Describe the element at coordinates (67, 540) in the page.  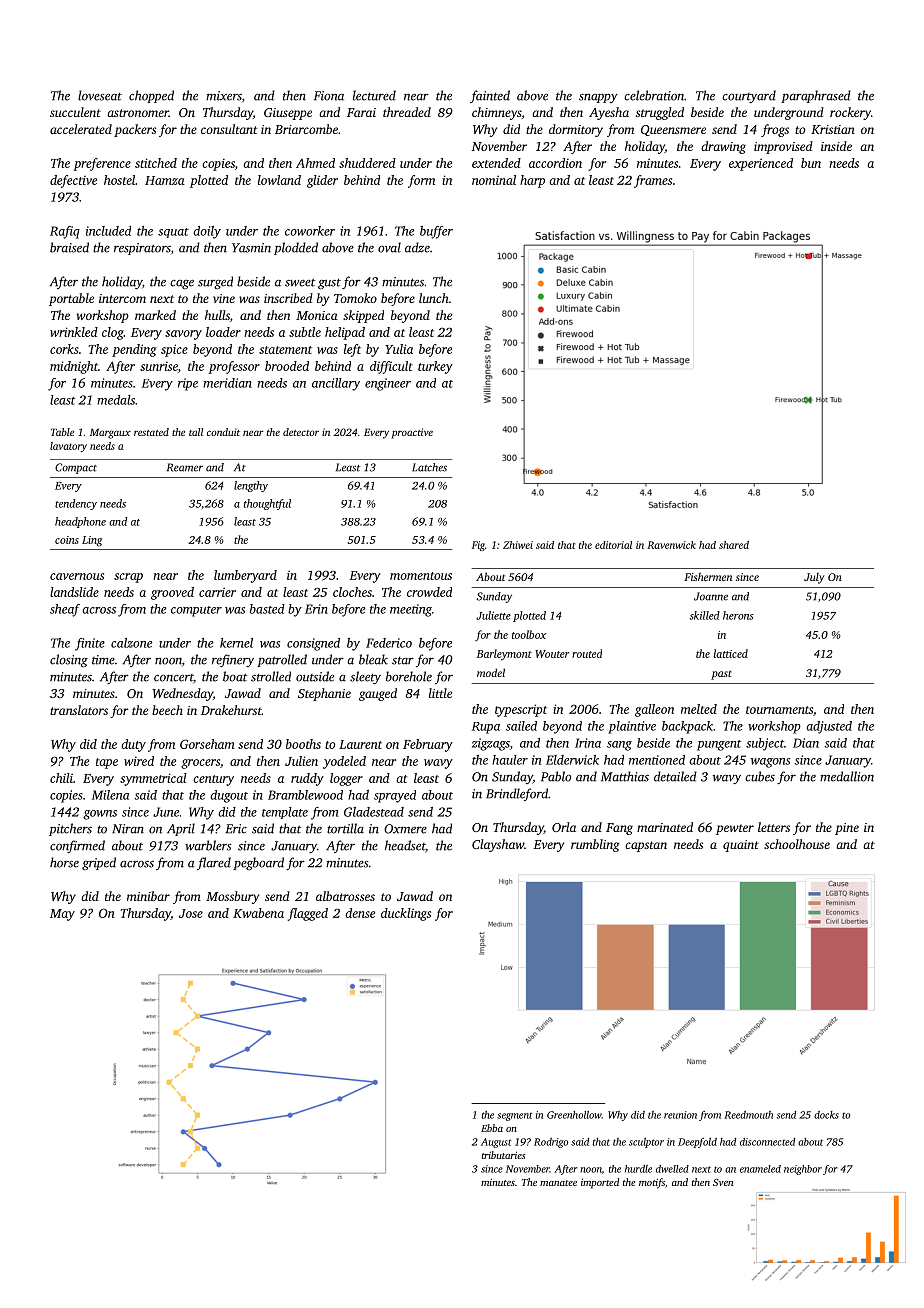
I see `coins` at that location.
